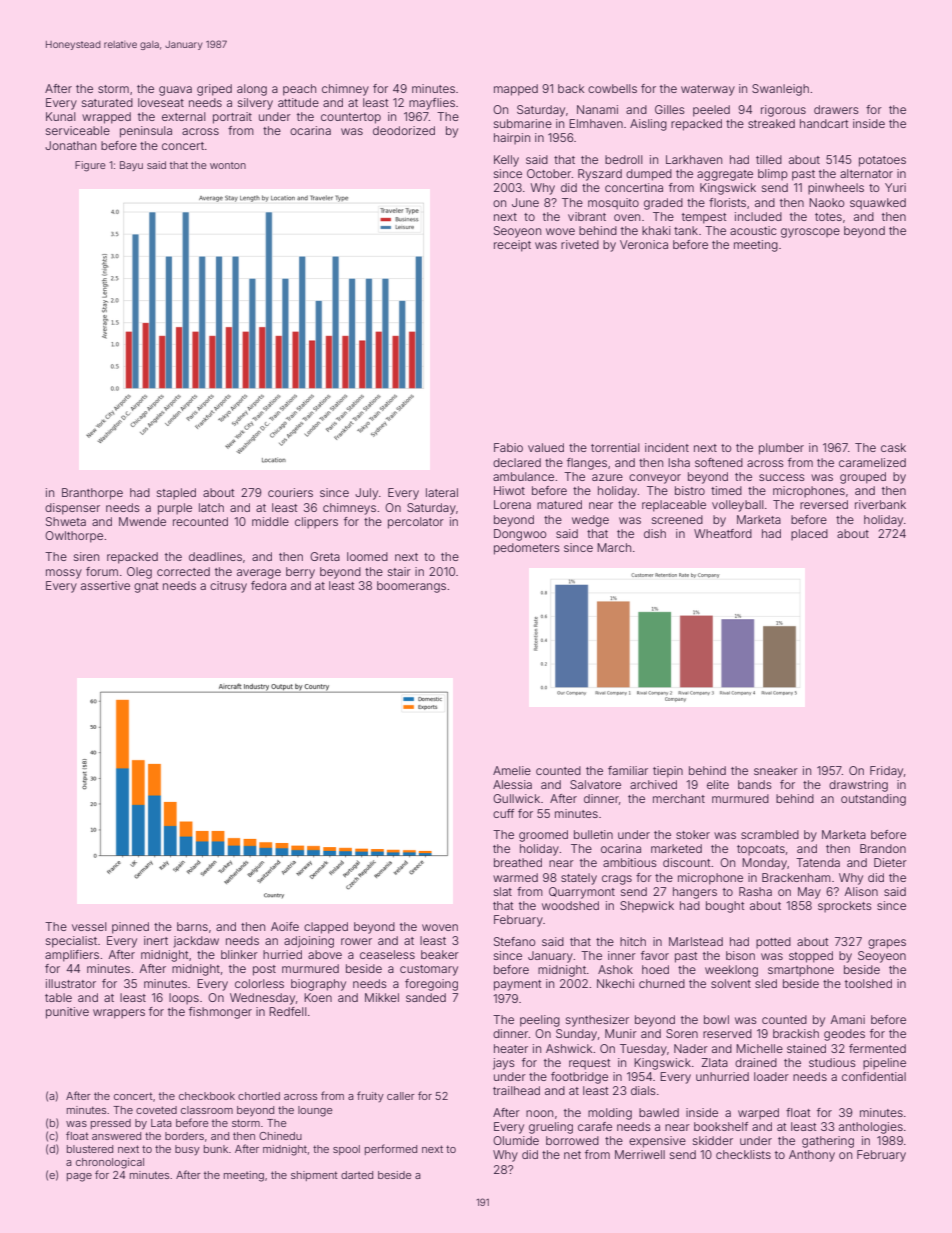  Describe the element at coordinates (753, 230) in the screenshot. I see `acoustic` at that location.
